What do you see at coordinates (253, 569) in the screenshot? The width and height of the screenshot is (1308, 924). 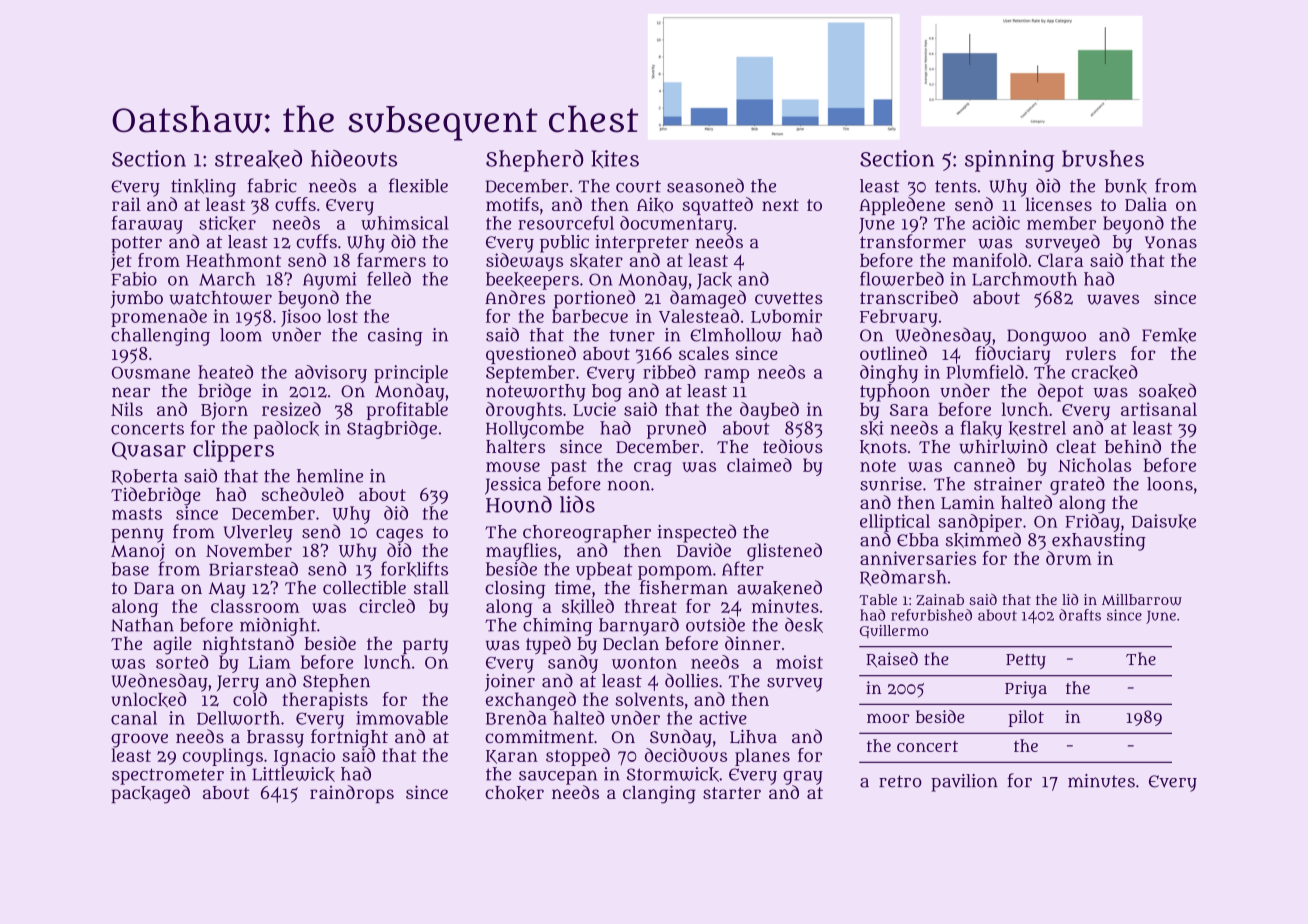 I see `Briarstead` at bounding box center [253, 569].
